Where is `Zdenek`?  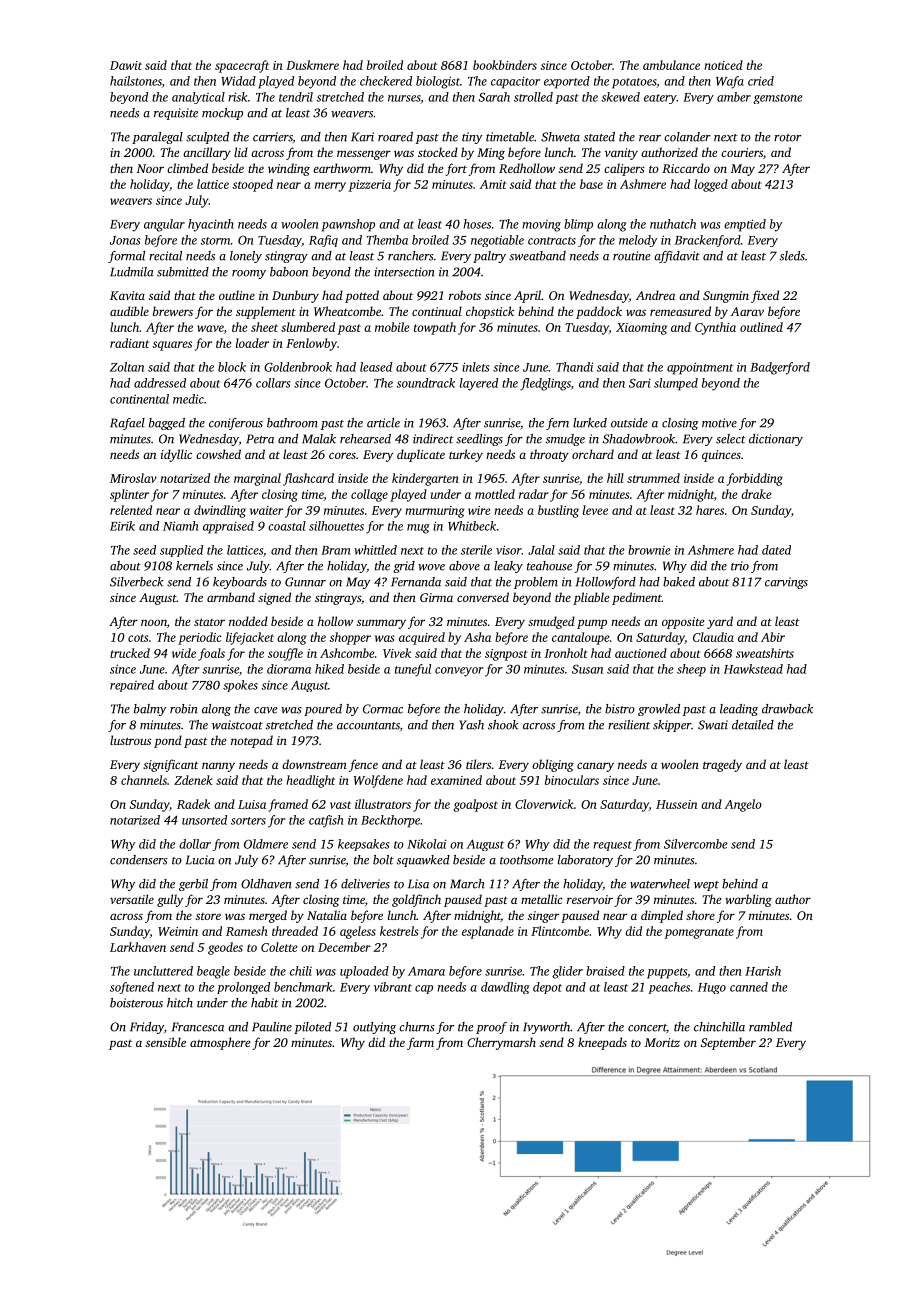
Zdenek is located at coordinates (193, 780).
